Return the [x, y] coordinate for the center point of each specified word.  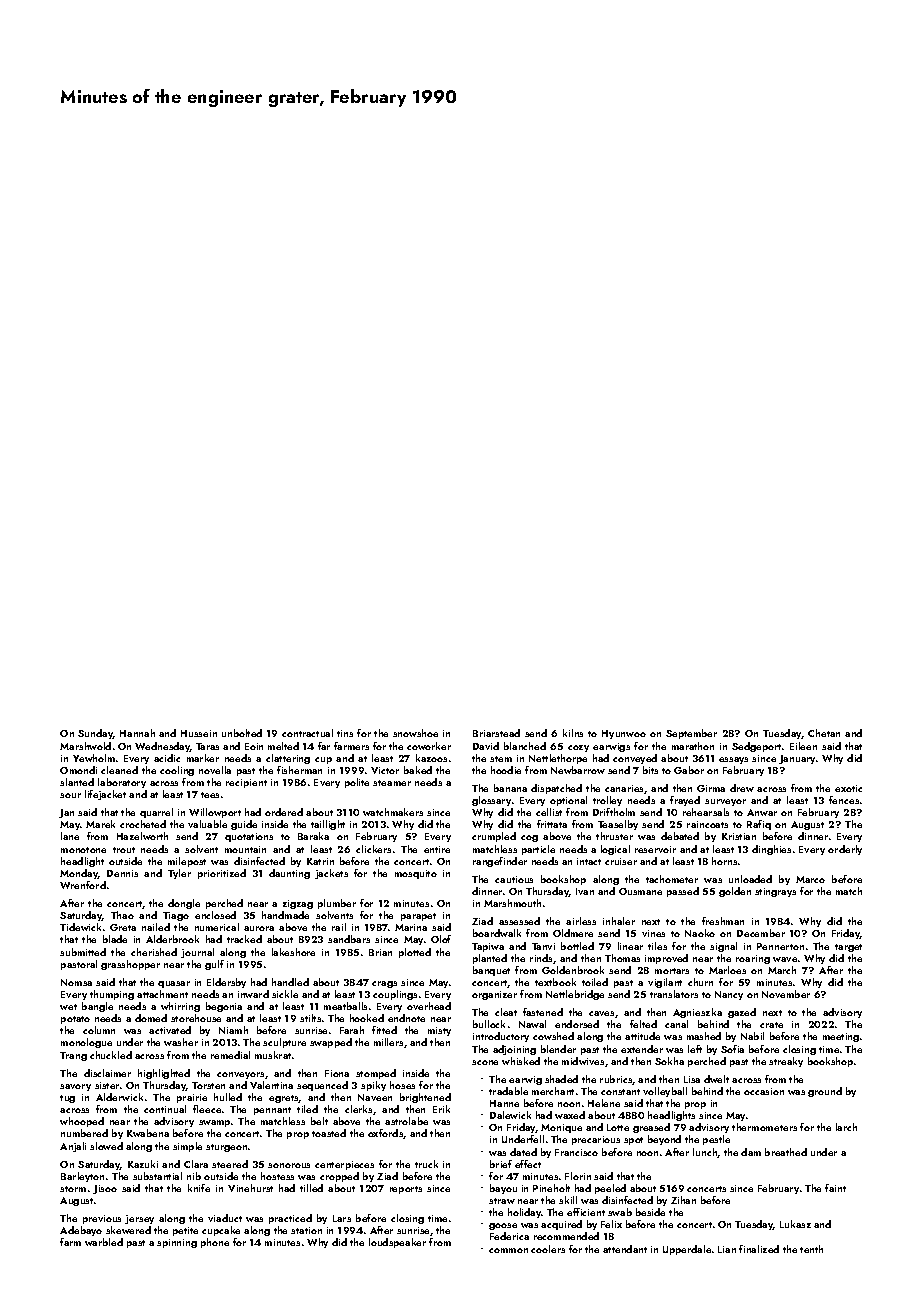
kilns [573, 733]
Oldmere [573, 933]
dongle [184, 904]
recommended [566, 1236]
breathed [786, 1152]
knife [199, 1188]
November [786, 994]
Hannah [137, 733]
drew [742, 788]
